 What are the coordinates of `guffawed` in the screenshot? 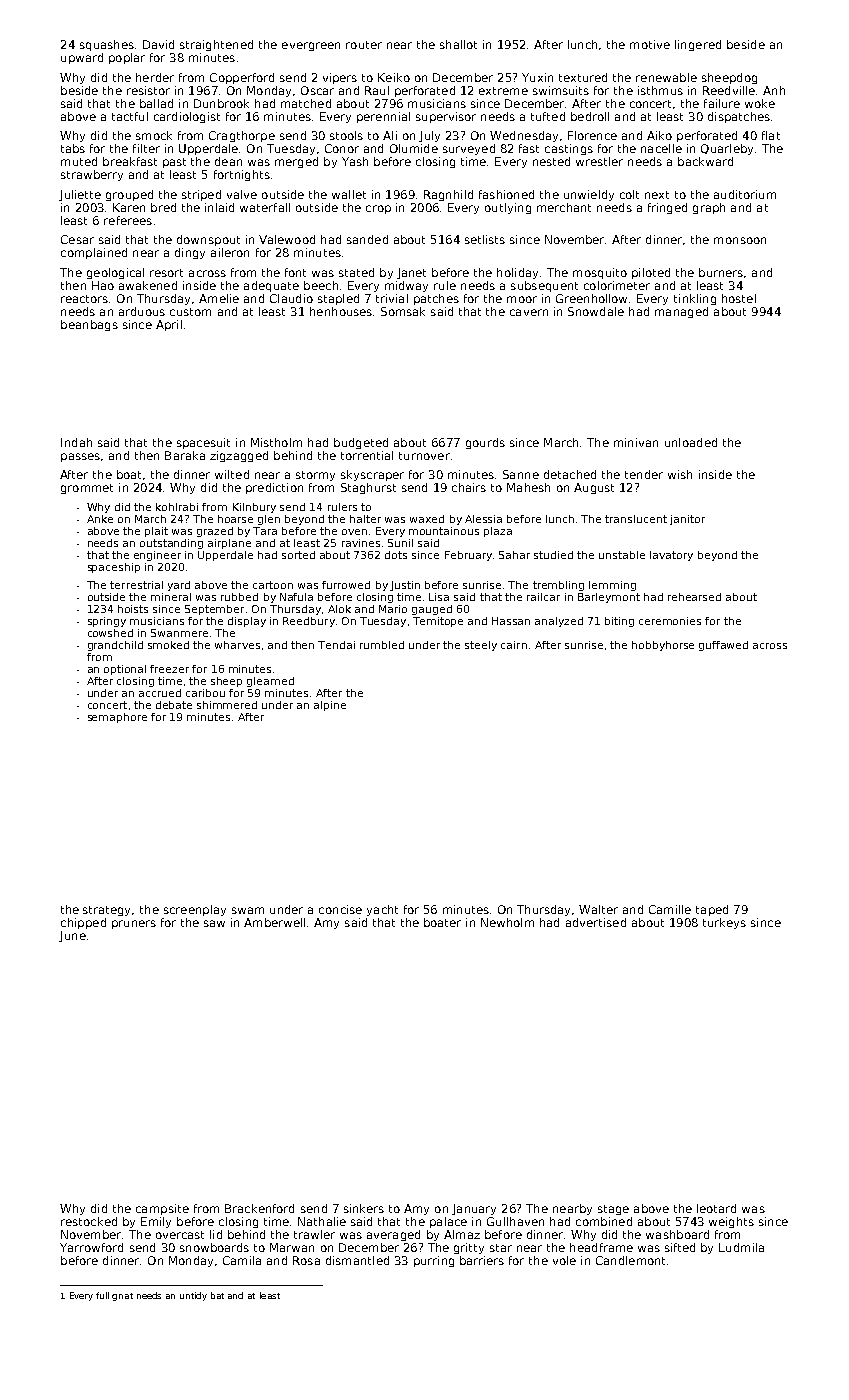 It's located at (723, 646).
